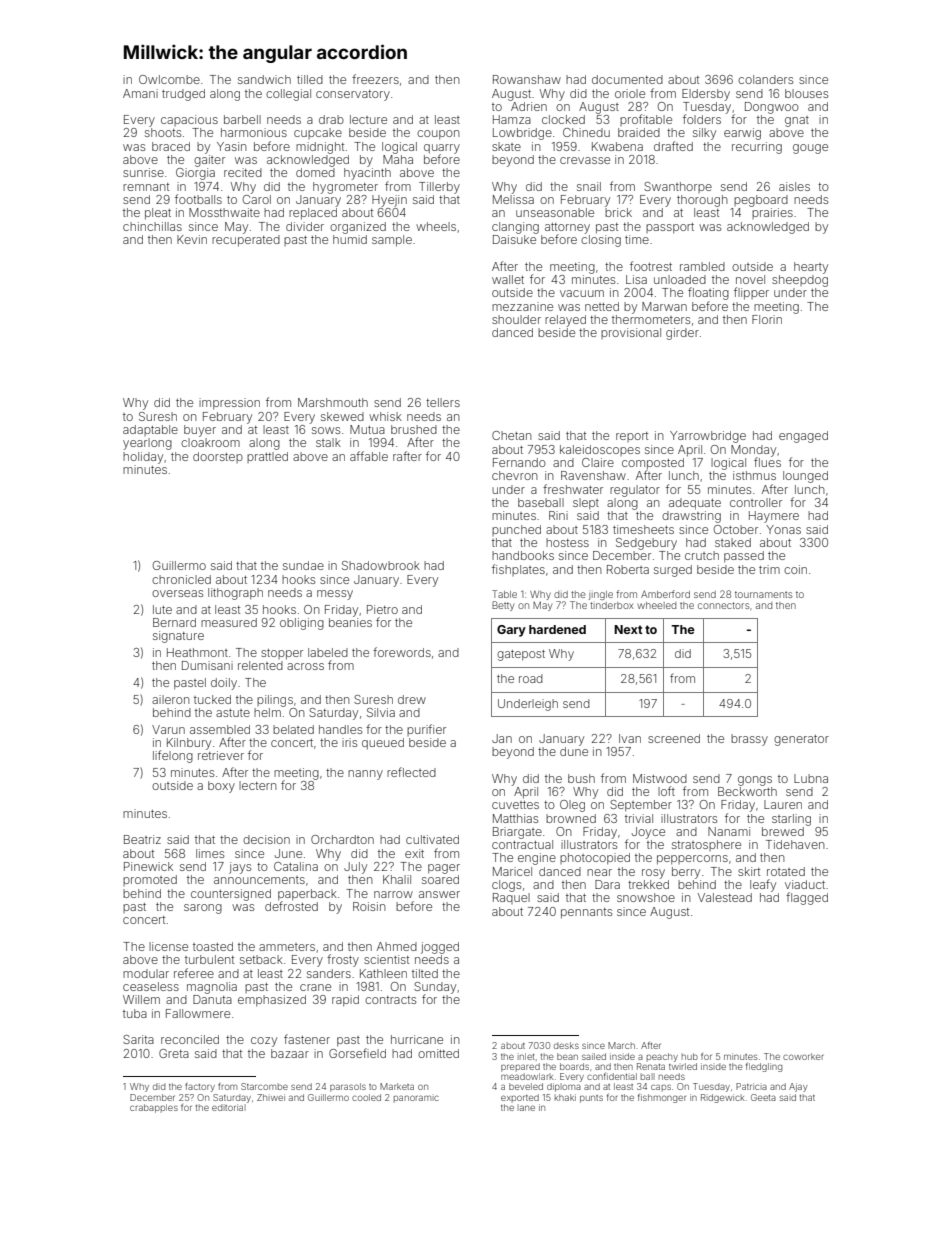 This image has width=952, height=1233. I want to click on brassy, so click(749, 740).
